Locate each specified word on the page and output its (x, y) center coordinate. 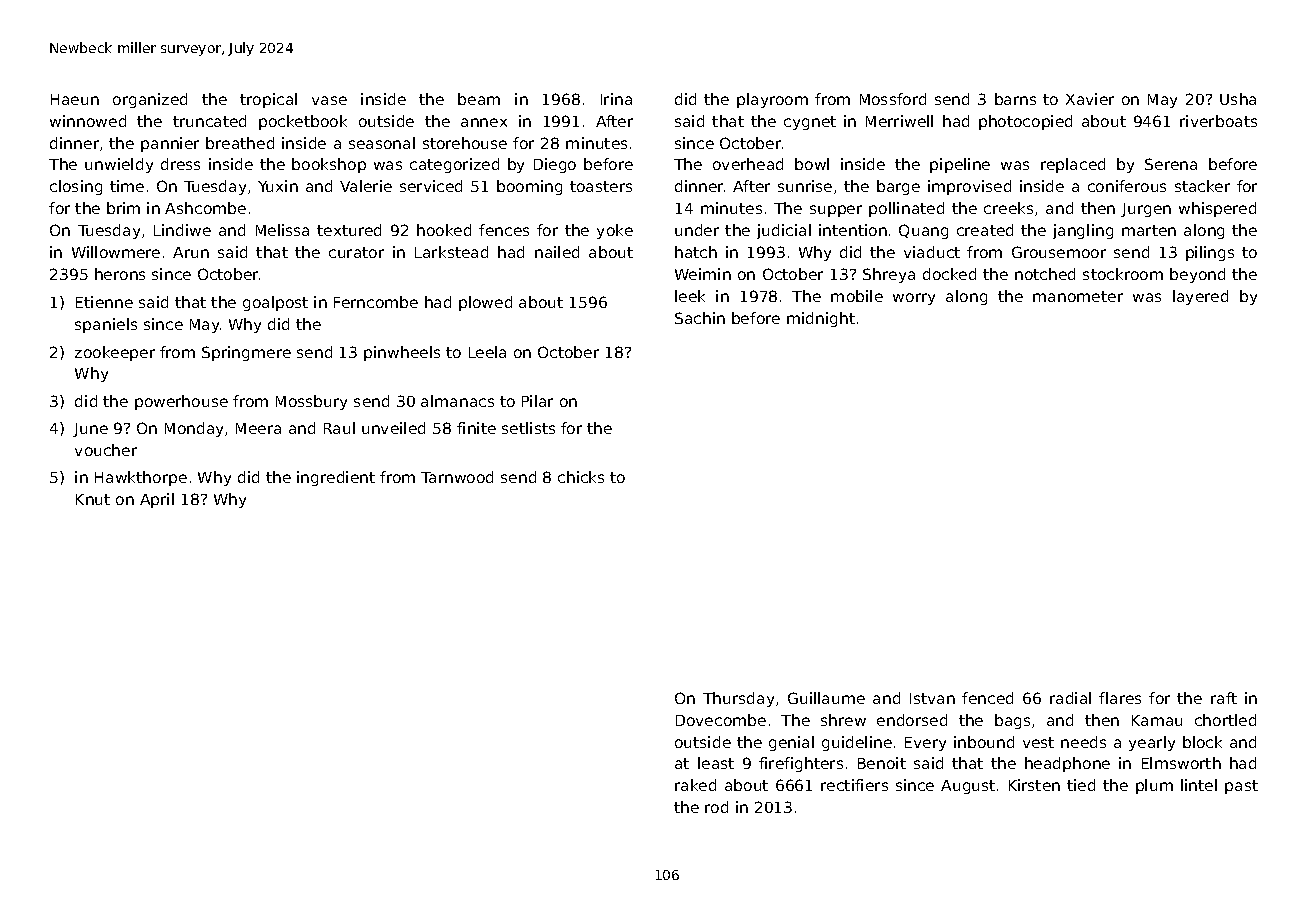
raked (695, 785)
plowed (485, 303)
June (90, 430)
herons (120, 274)
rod (716, 807)
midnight (821, 319)
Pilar (537, 401)
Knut (93, 499)
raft (1224, 698)
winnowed (88, 121)
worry (914, 299)
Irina (616, 99)
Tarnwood (457, 477)
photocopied (1025, 122)
